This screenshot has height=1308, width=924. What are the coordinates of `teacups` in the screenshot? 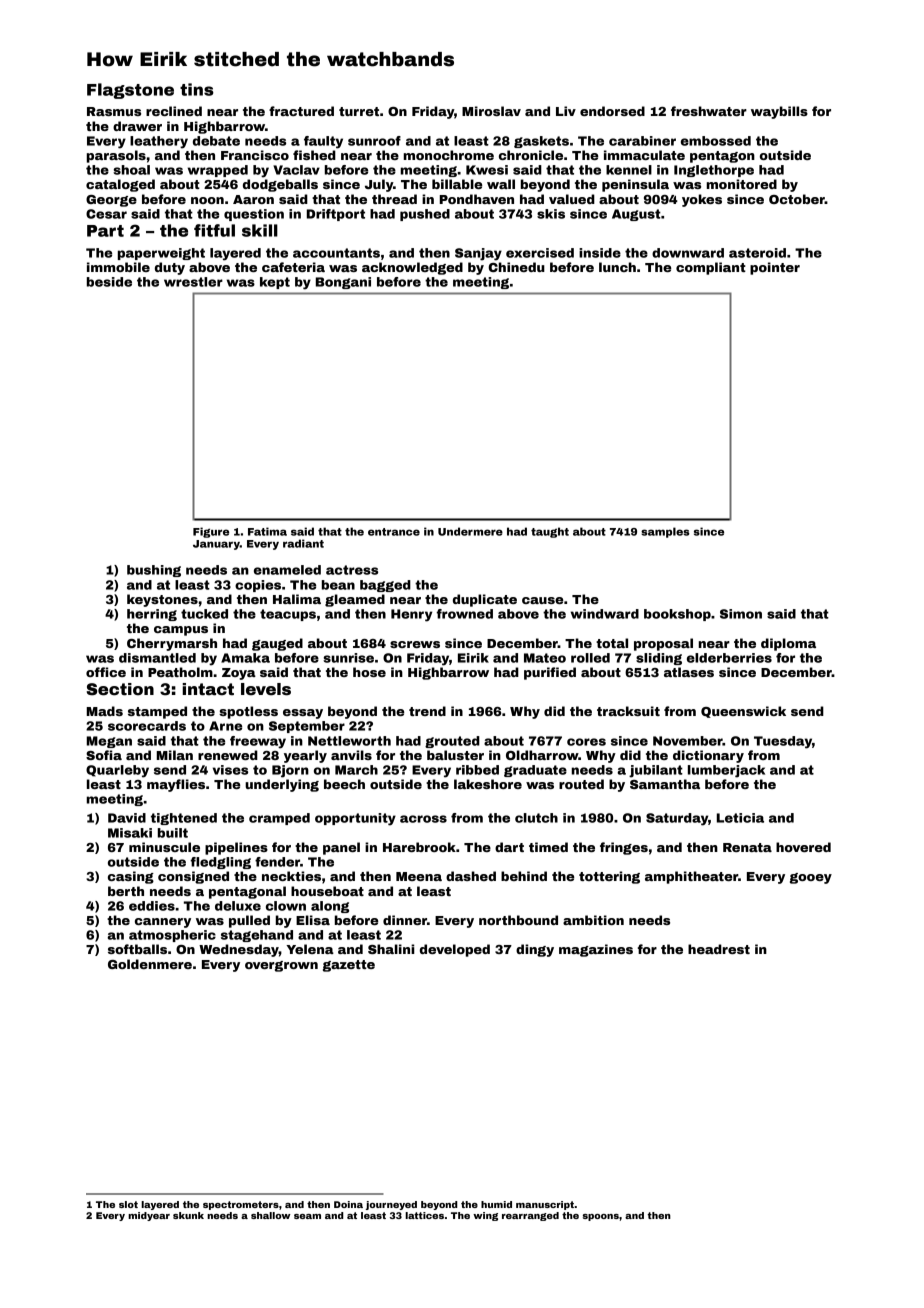 It's located at (288, 615).
